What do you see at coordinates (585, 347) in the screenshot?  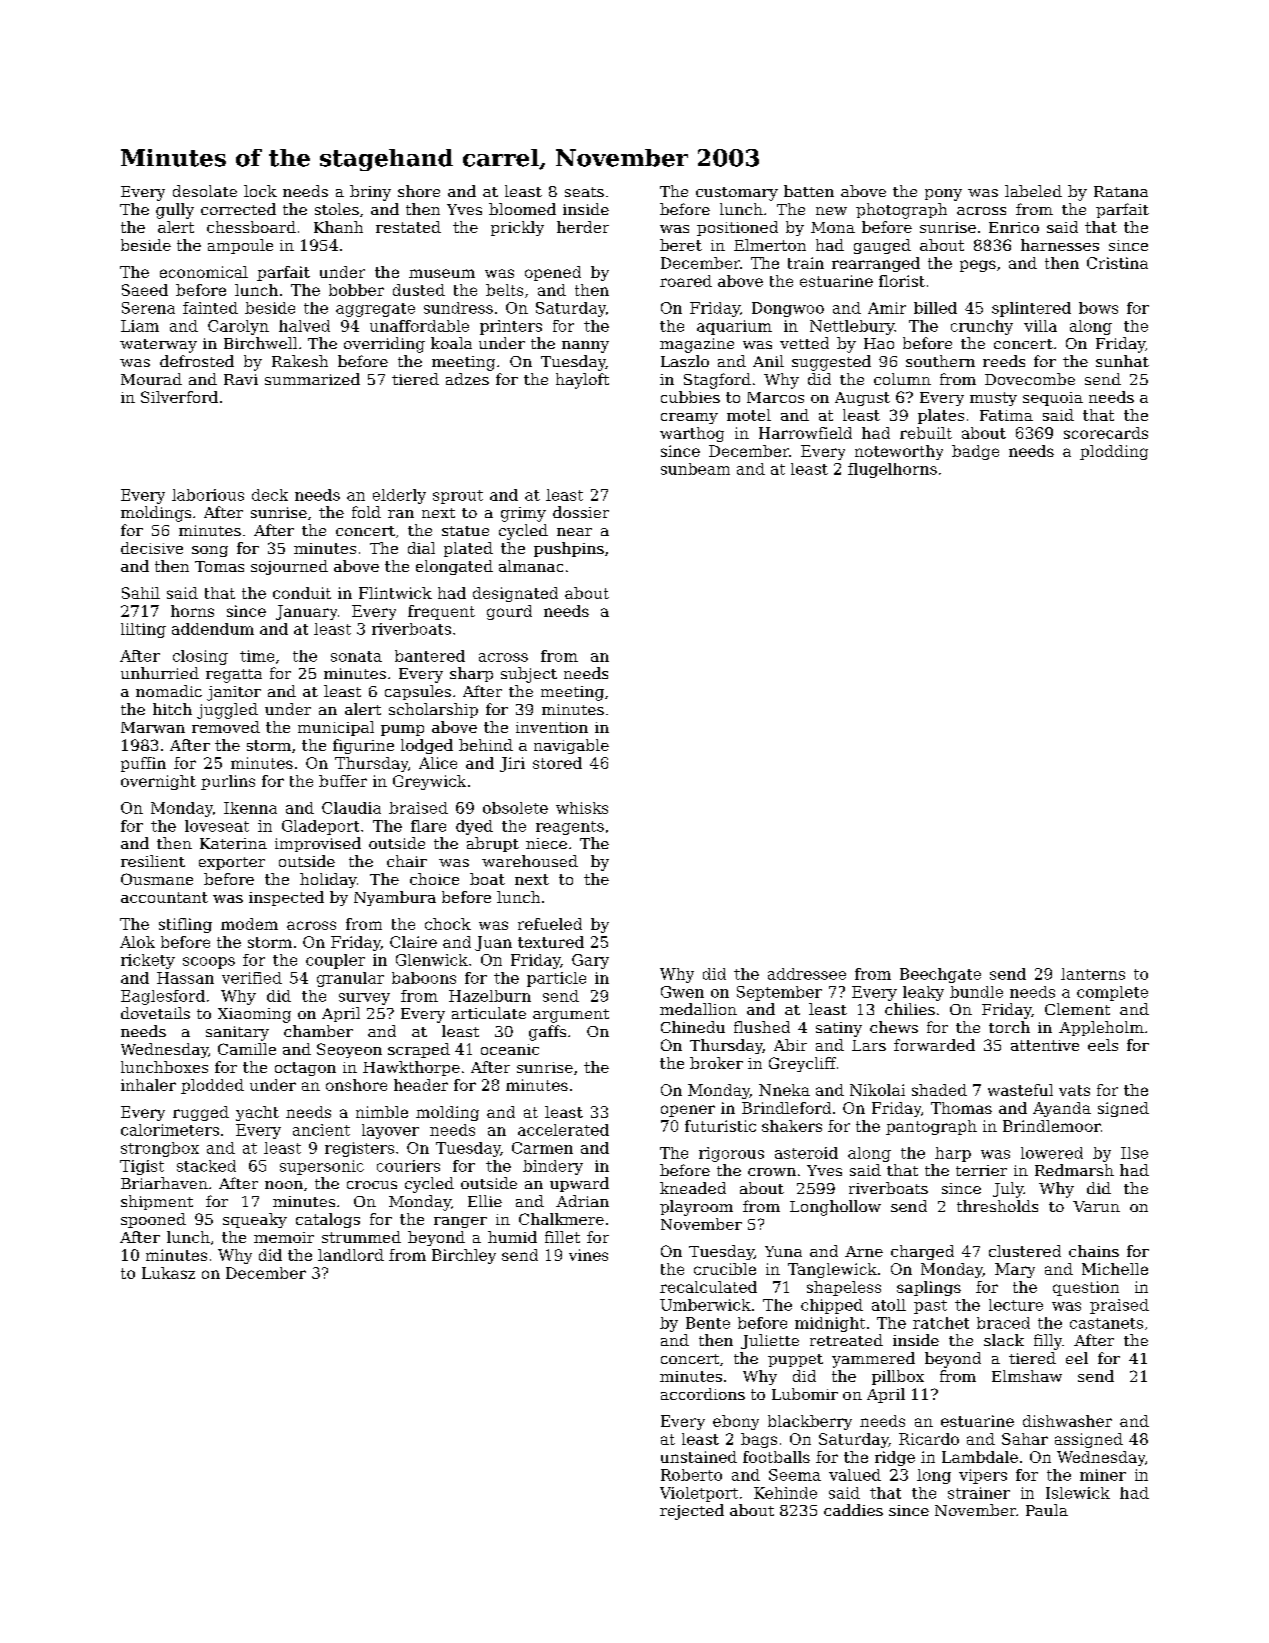 I see `nanny` at bounding box center [585, 347].
